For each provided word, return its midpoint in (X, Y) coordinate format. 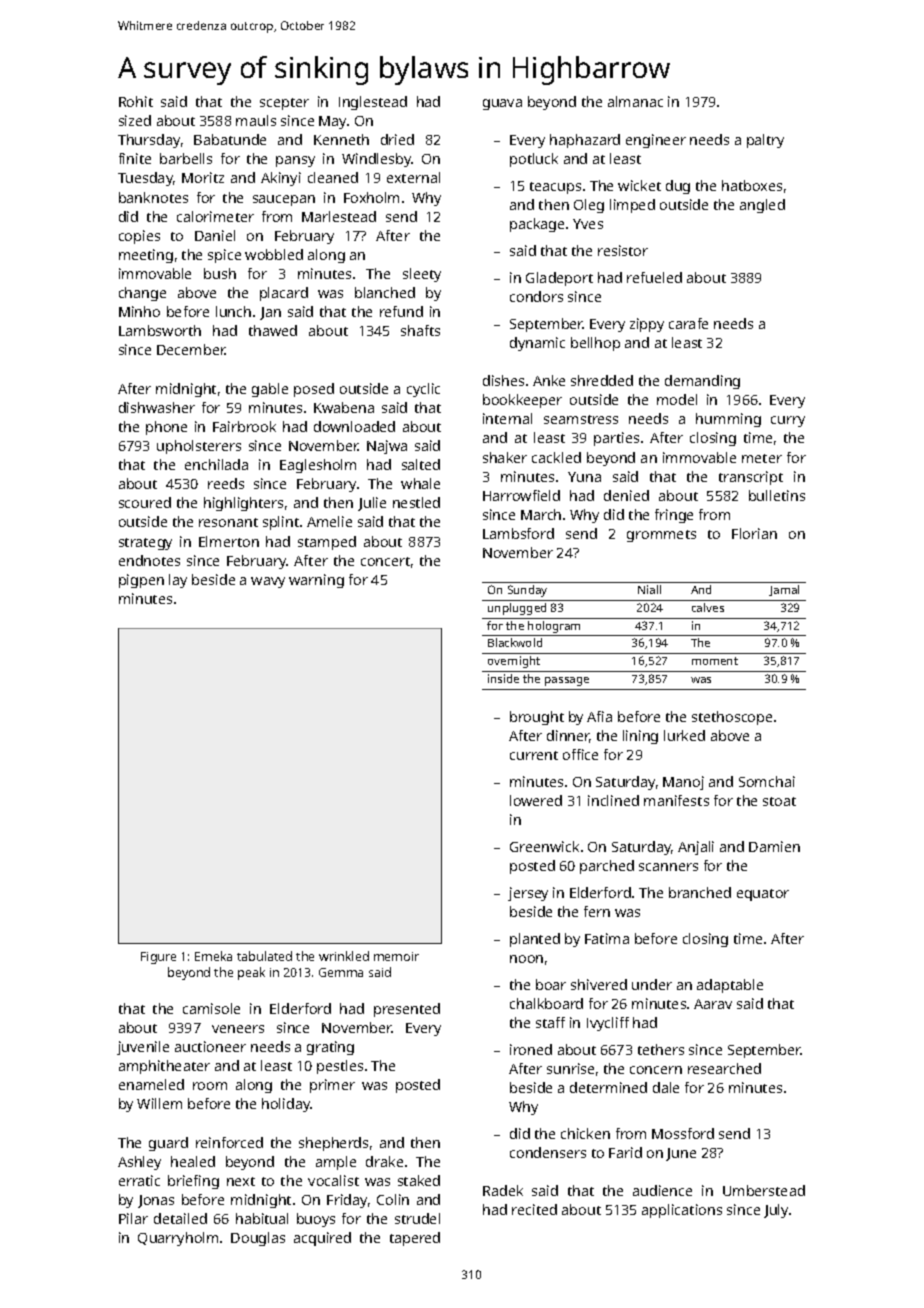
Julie (372, 504)
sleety (422, 275)
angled (762, 206)
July (776, 1211)
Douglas (258, 1239)
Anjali (696, 848)
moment (715, 661)
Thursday (149, 141)
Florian (754, 533)
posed (314, 390)
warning (316, 581)
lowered (536, 800)
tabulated (264, 956)
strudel (417, 1218)
